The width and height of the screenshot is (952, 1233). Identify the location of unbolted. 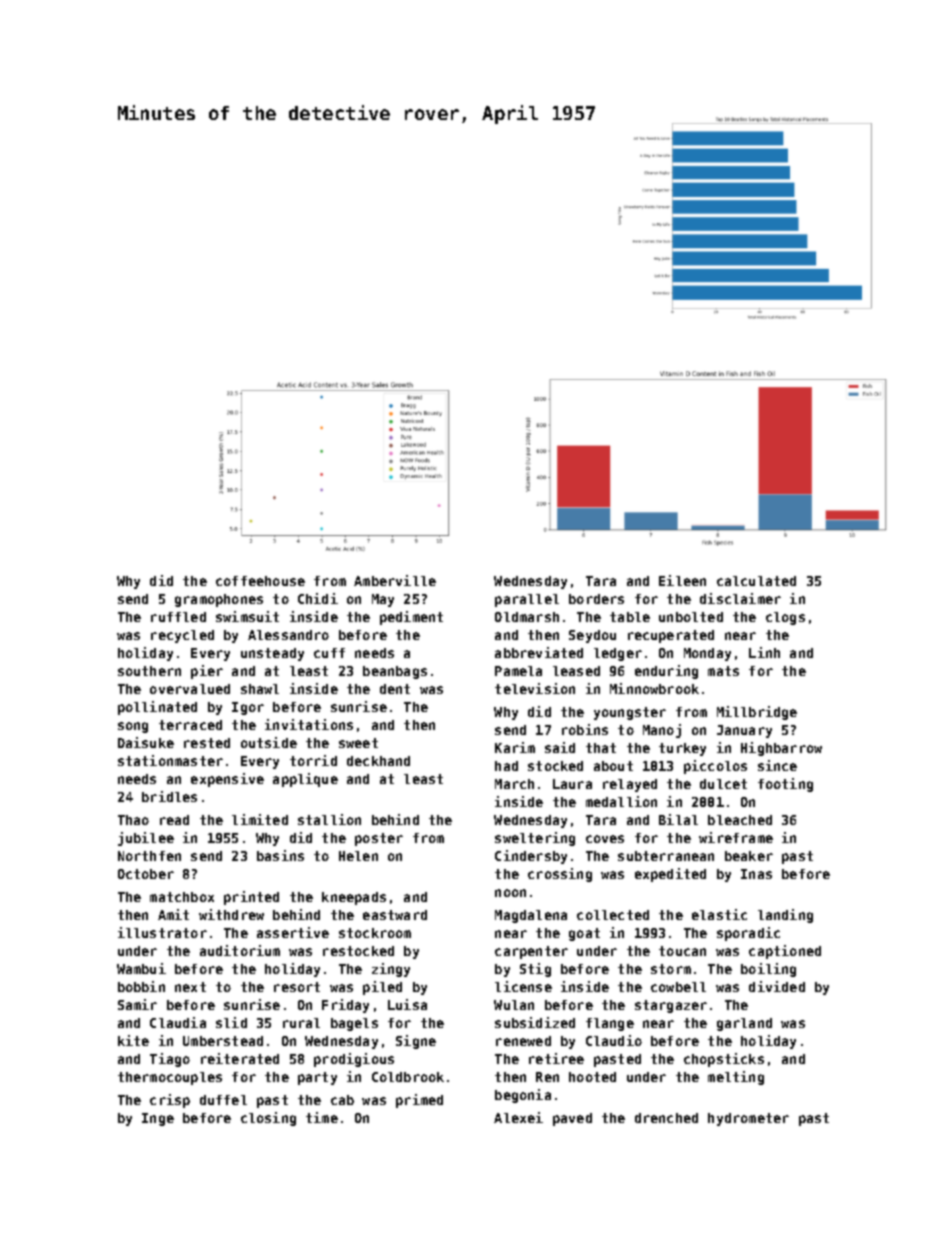
(691, 617).
